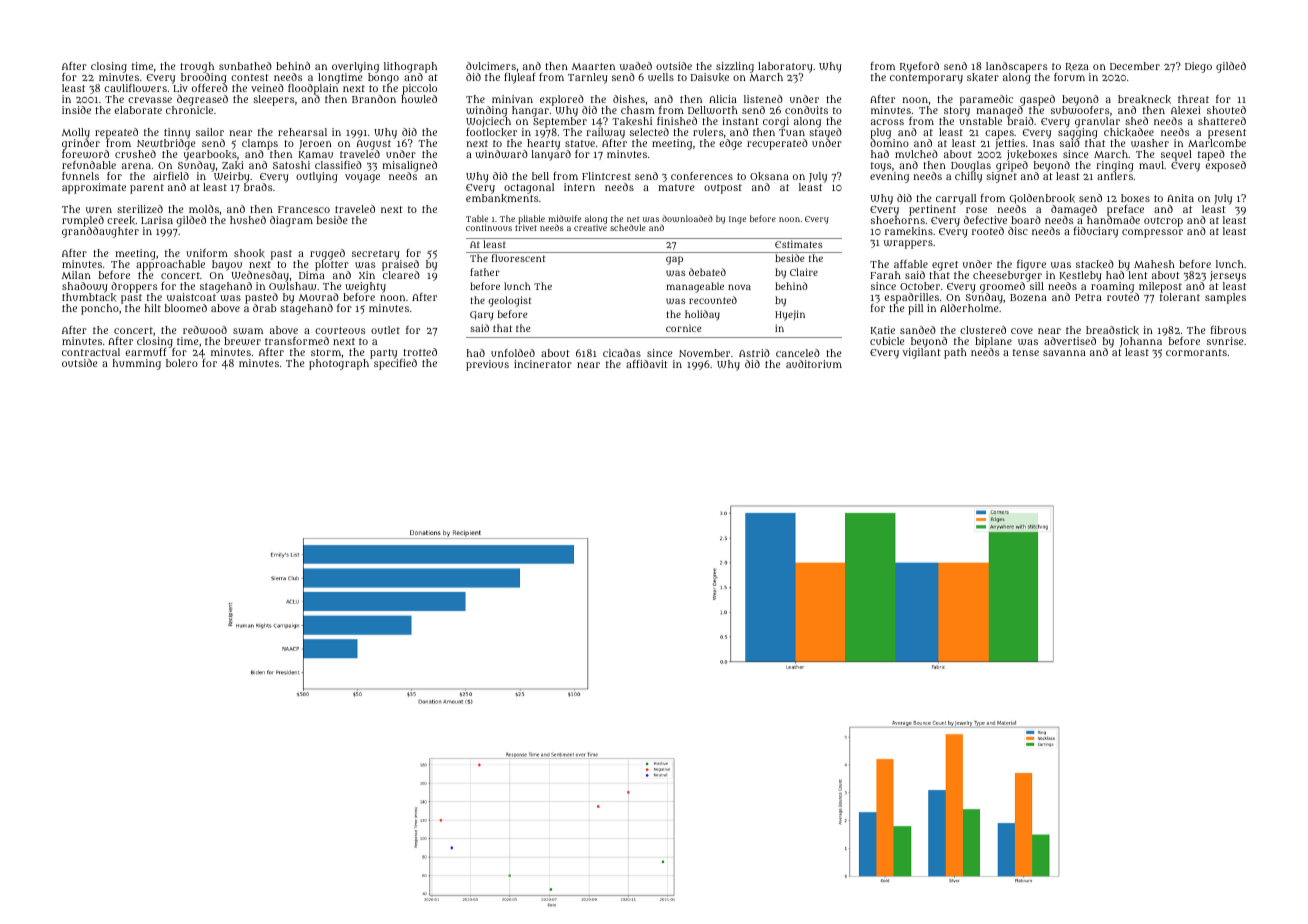  Describe the element at coordinates (85, 154) in the screenshot. I see `foreword` at that location.
